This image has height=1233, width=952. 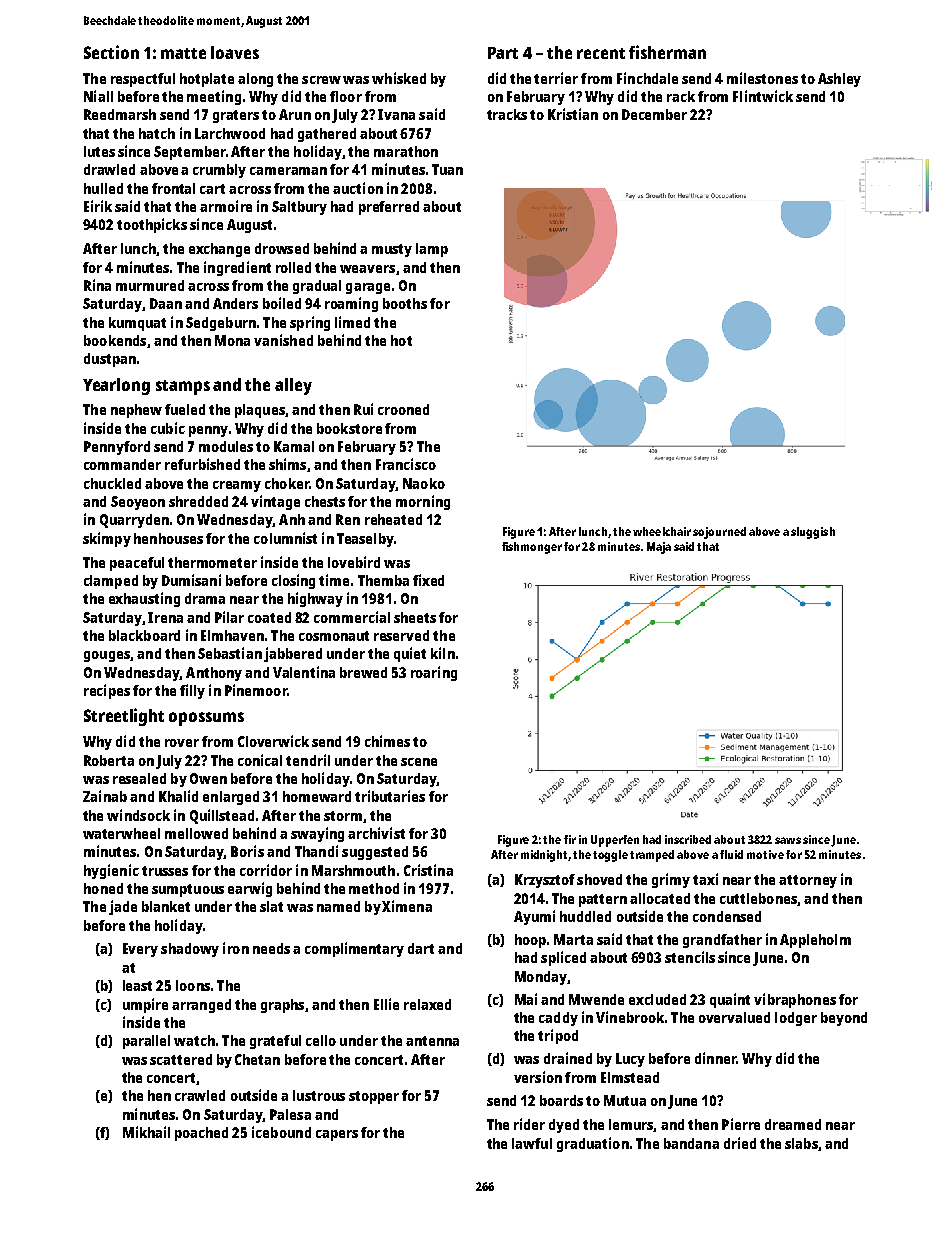 What do you see at coordinates (145, 1005) in the image?
I see `umpire` at bounding box center [145, 1005].
